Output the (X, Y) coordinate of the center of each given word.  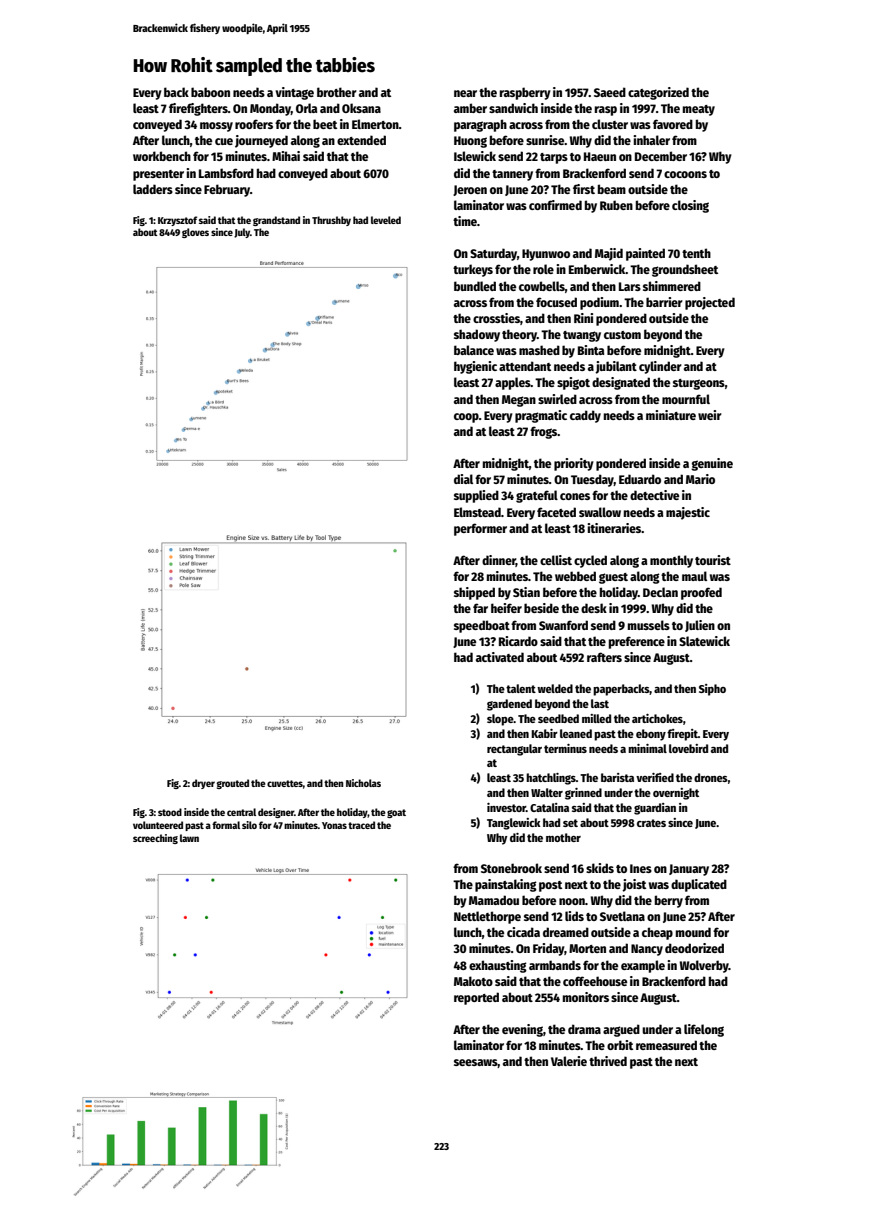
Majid (609, 254)
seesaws (476, 1063)
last (600, 703)
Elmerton (375, 124)
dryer (203, 784)
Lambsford (226, 173)
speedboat (482, 626)
